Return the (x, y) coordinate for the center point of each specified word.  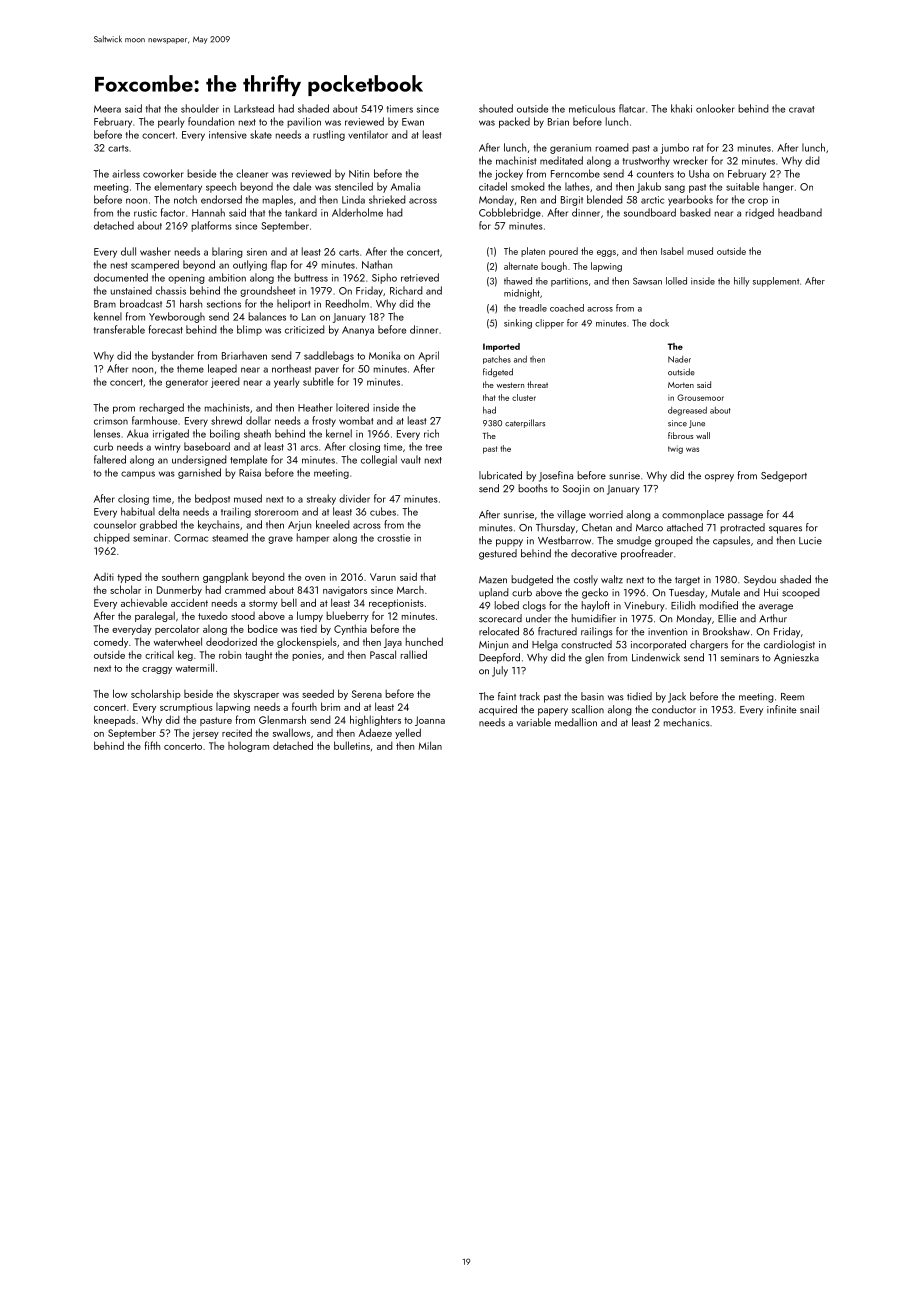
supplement (776, 282)
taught (258, 655)
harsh (191, 303)
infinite (781, 709)
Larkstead (254, 108)
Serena (367, 694)
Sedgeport (784, 476)
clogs (534, 606)
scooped (801, 593)
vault (411, 459)
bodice (263, 628)
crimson (111, 421)
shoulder (200, 108)
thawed (518, 281)
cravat (801, 109)
